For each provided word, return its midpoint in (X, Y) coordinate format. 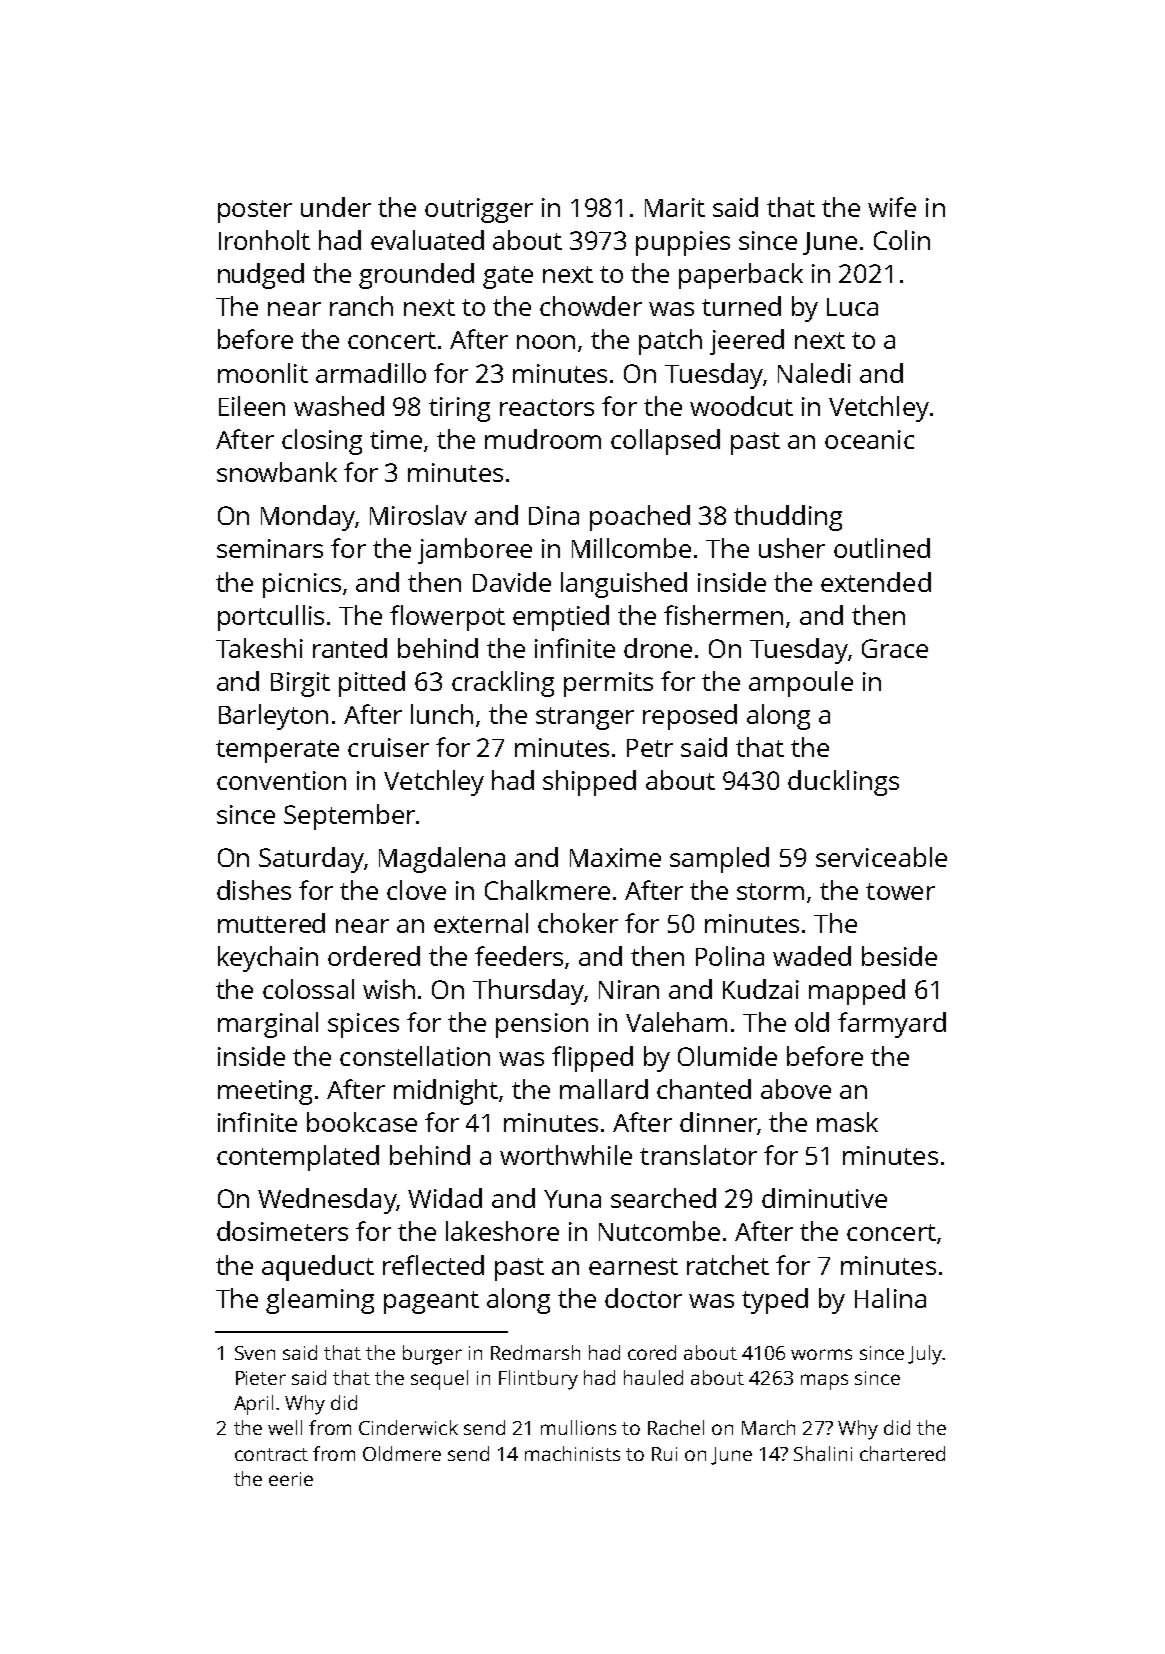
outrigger (479, 210)
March (768, 1427)
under (336, 207)
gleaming (320, 1301)
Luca (852, 307)
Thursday (528, 992)
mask (847, 1122)
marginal (268, 1025)
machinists (572, 1453)
